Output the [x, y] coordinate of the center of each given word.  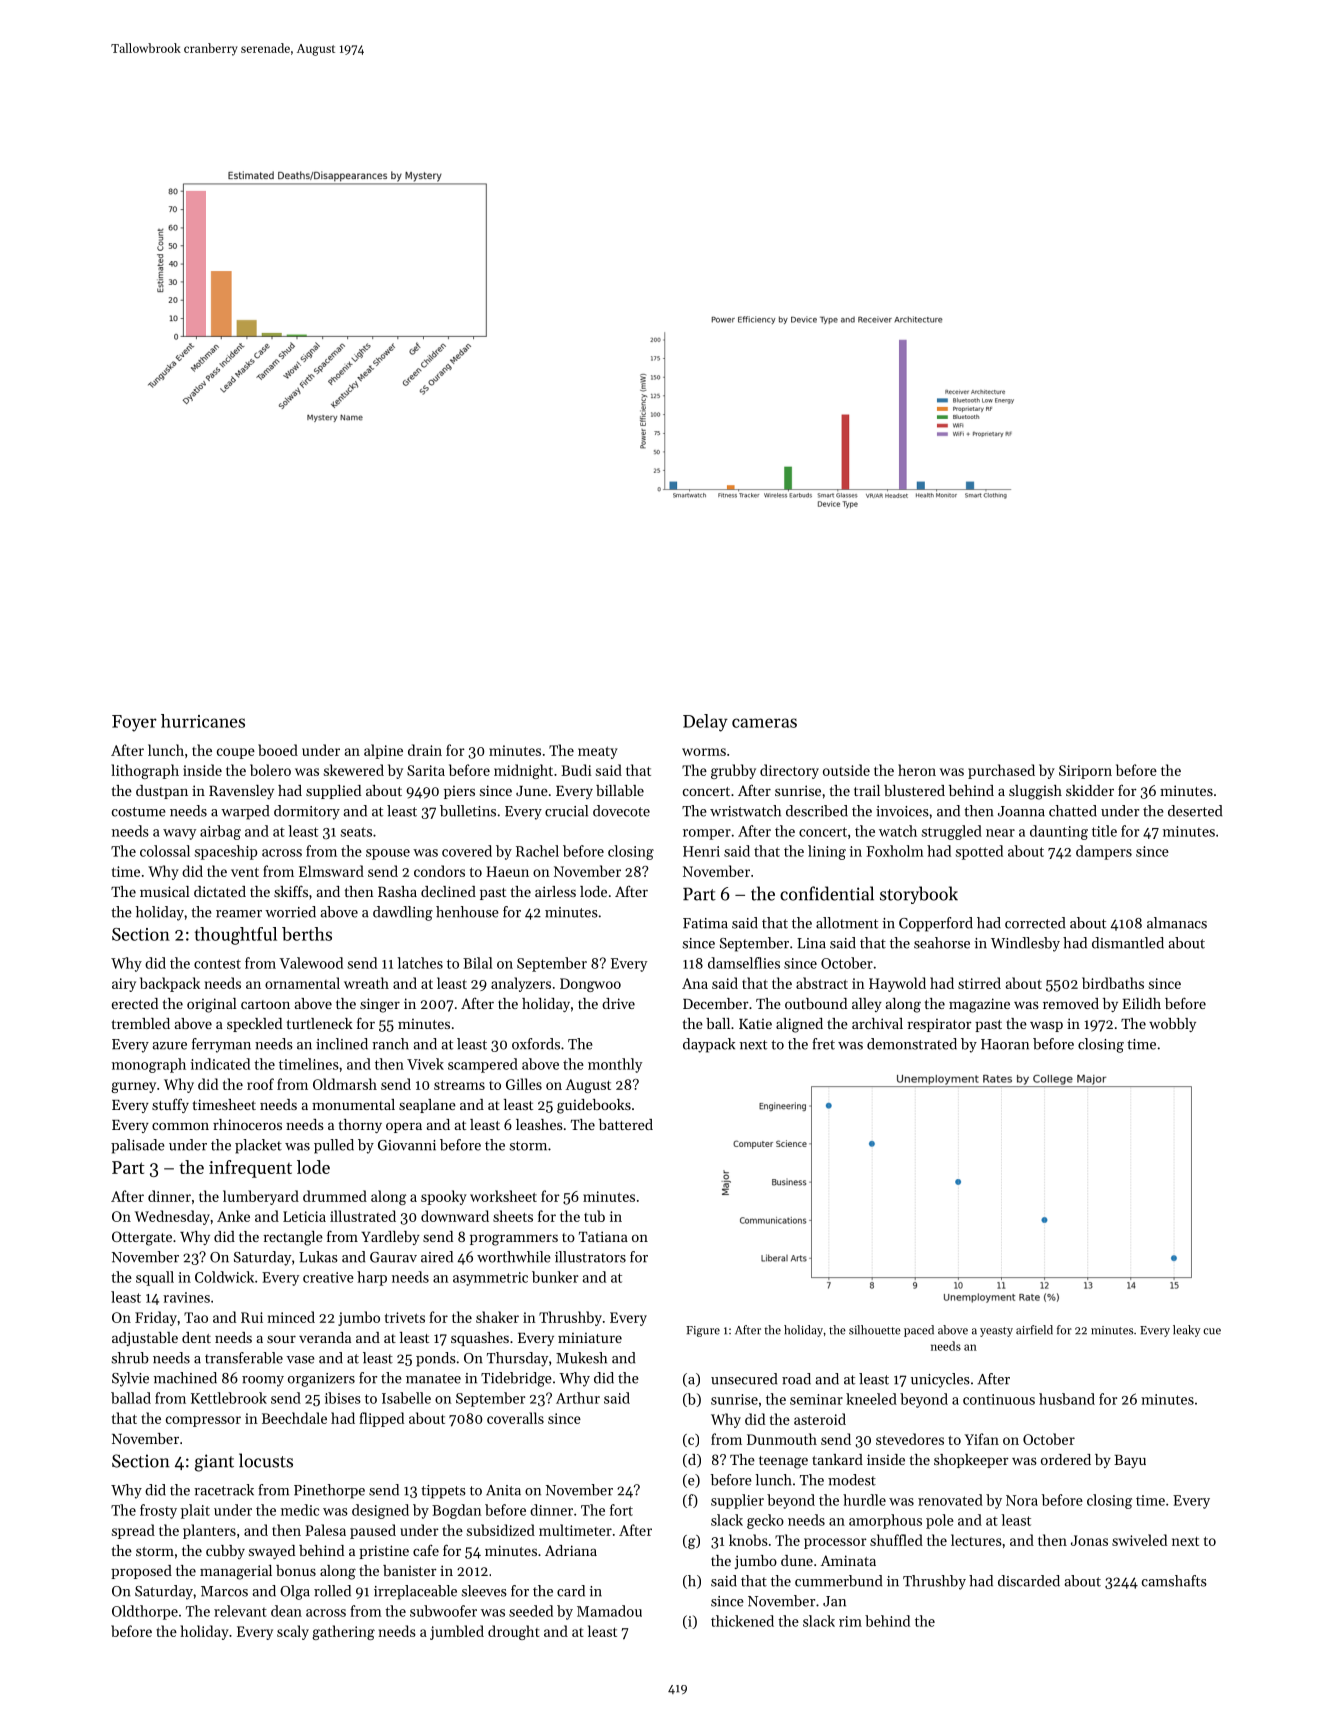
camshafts [1174, 1581]
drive [618, 1003]
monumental [353, 1104]
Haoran [1005, 1044]
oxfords [536, 1044]
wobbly [1172, 1025]
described [817, 811]
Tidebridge [516, 1379]
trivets [405, 1317]
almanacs [1177, 923]
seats [356, 832]
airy [124, 985]
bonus [296, 1570]
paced [919, 1331]
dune [797, 1560]
